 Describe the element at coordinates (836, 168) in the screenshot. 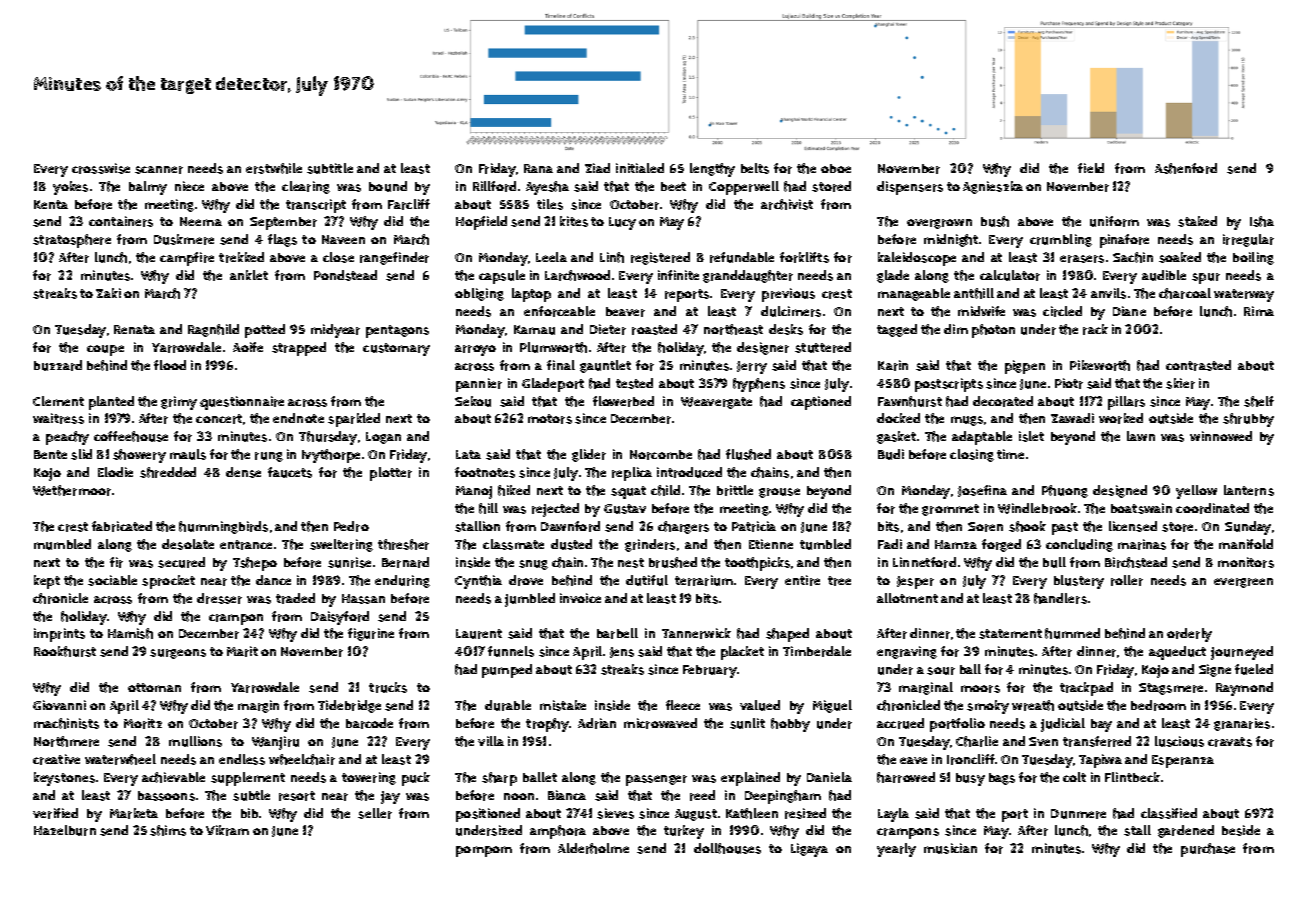

I see `oboe` at that location.
